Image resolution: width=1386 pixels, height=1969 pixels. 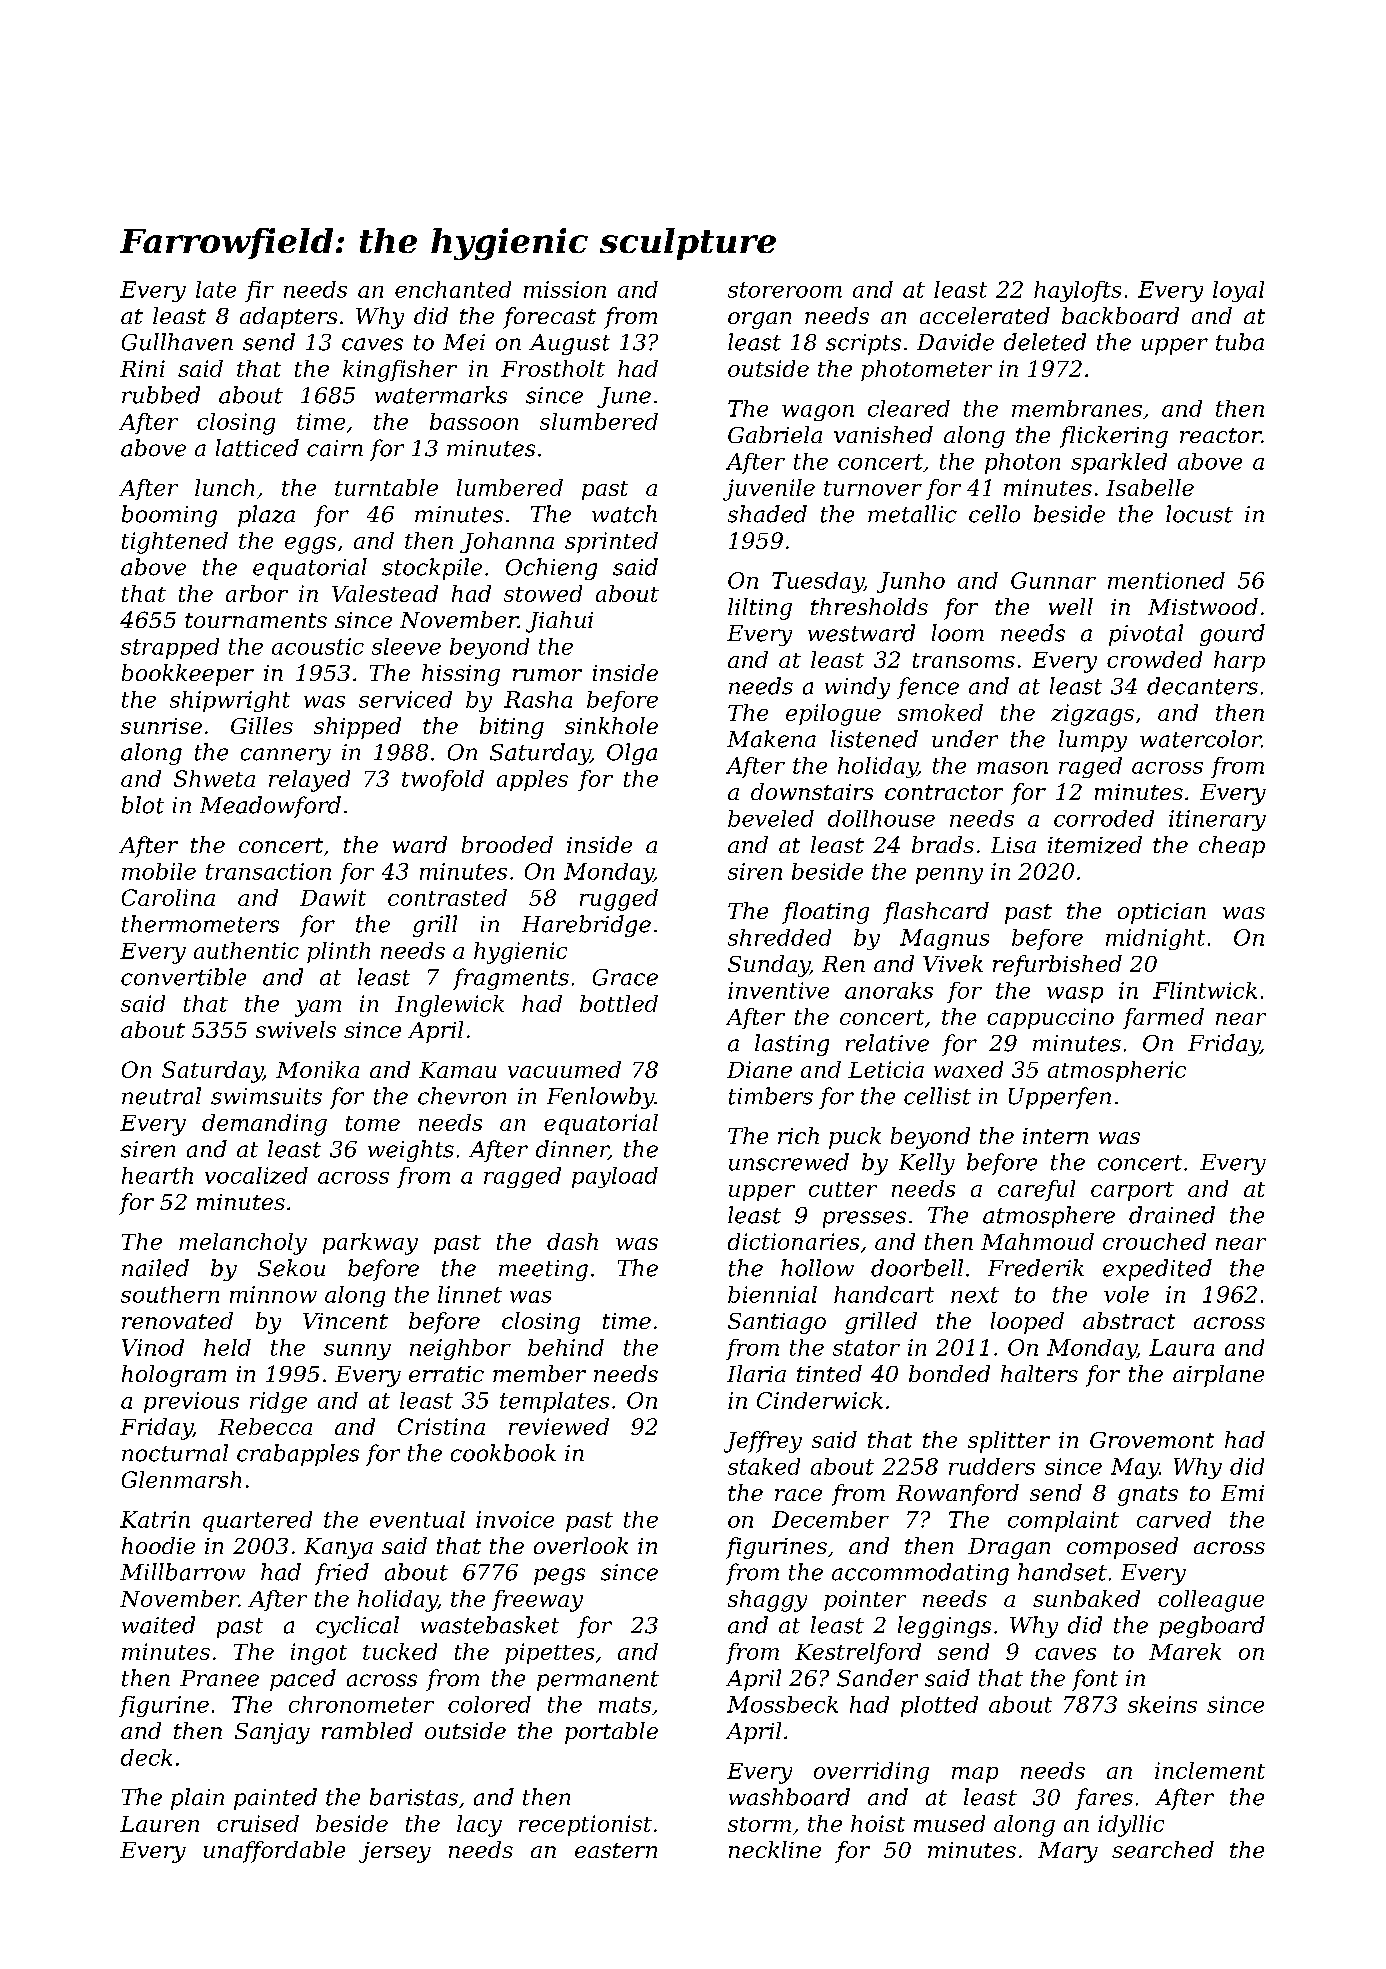 I want to click on unaffordable, so click(x=274, y=1852).
